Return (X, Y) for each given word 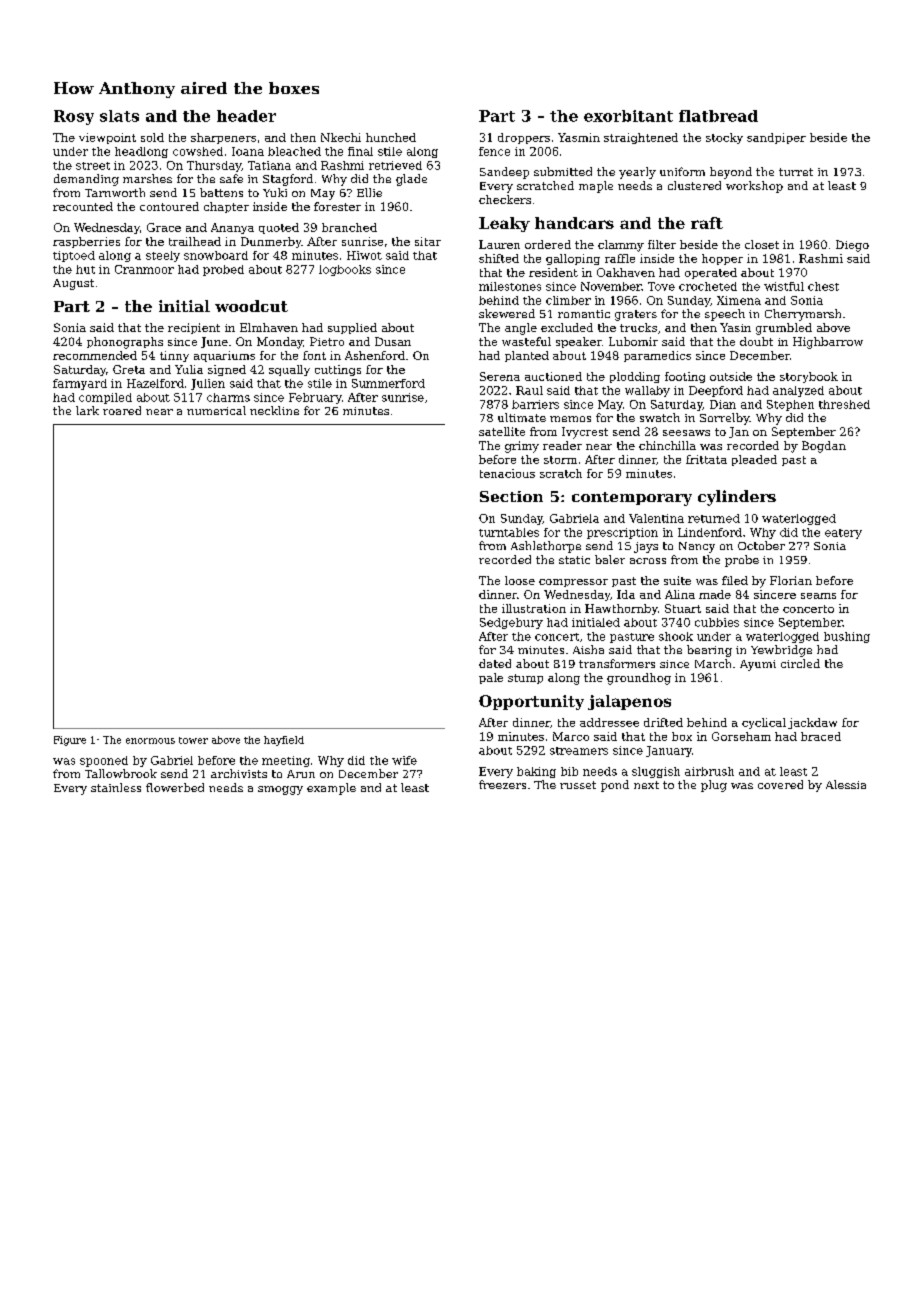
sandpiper (776, 138)
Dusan (393, 341)
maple (596, 187)
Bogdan (824, 447)
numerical (216, 410)
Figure (70, 741)
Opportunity (531, 702)
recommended (95, 355)
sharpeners (223, 138)
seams (818, 596)
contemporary (632, 499)
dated (495, 663)
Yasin (735, 327)
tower (193, 740)
